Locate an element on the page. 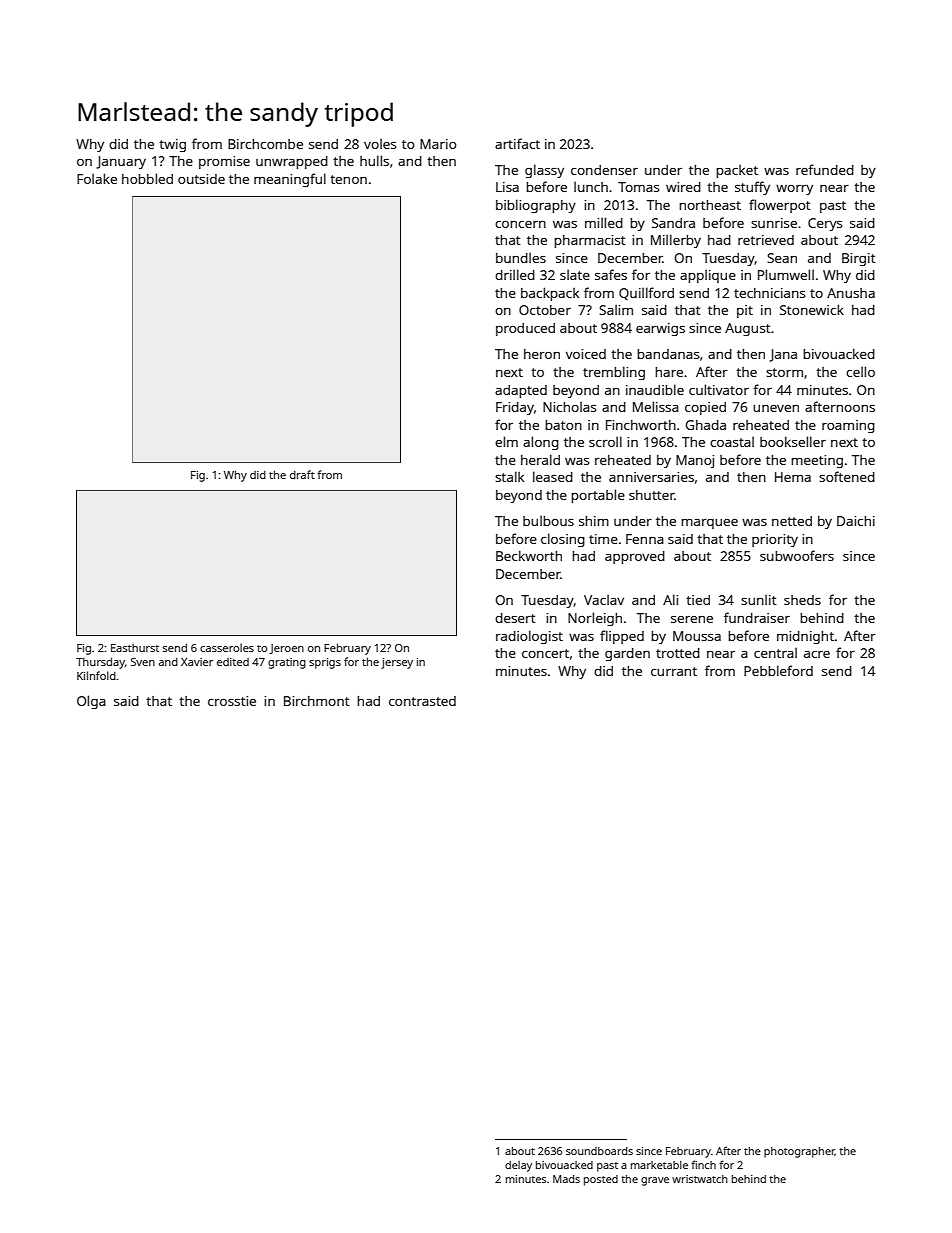 The width and height of the document is (952, 1233). contrasted is located at coordinates (422, 701).
